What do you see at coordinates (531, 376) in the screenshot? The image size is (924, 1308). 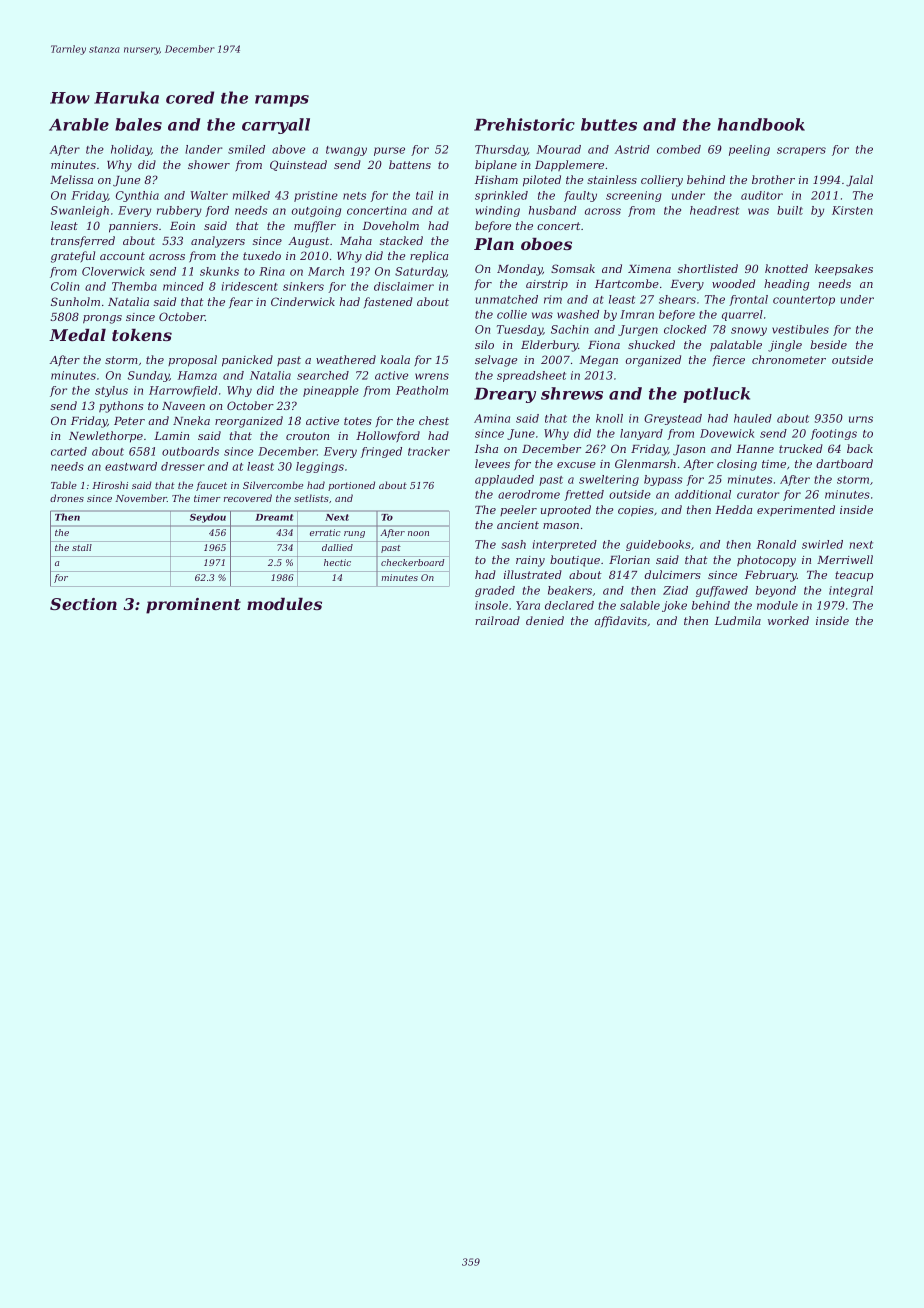 I see `spreadsheet` at bounding box center [531, 376].
